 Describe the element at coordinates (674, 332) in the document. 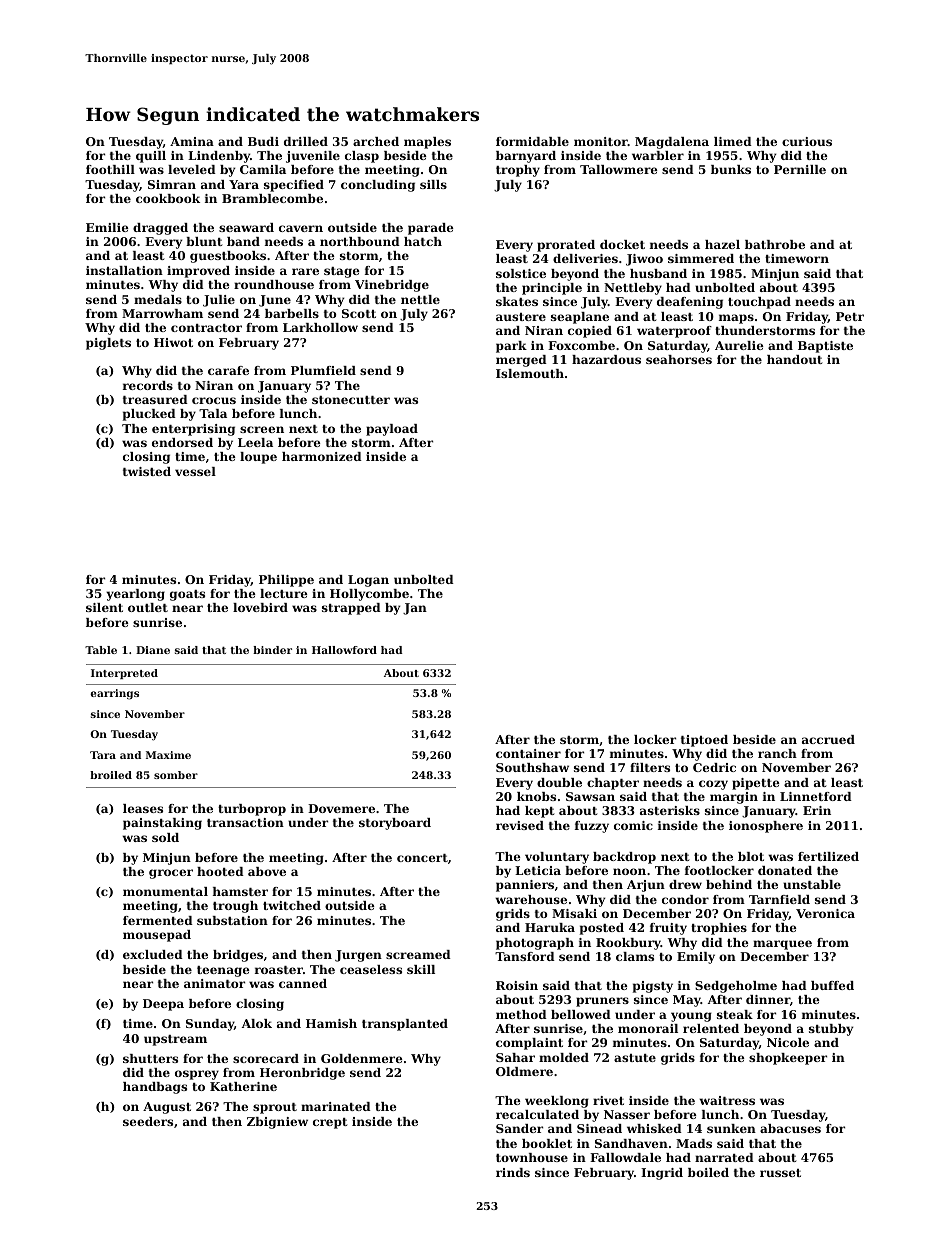

I see `waterproof` at that location.
